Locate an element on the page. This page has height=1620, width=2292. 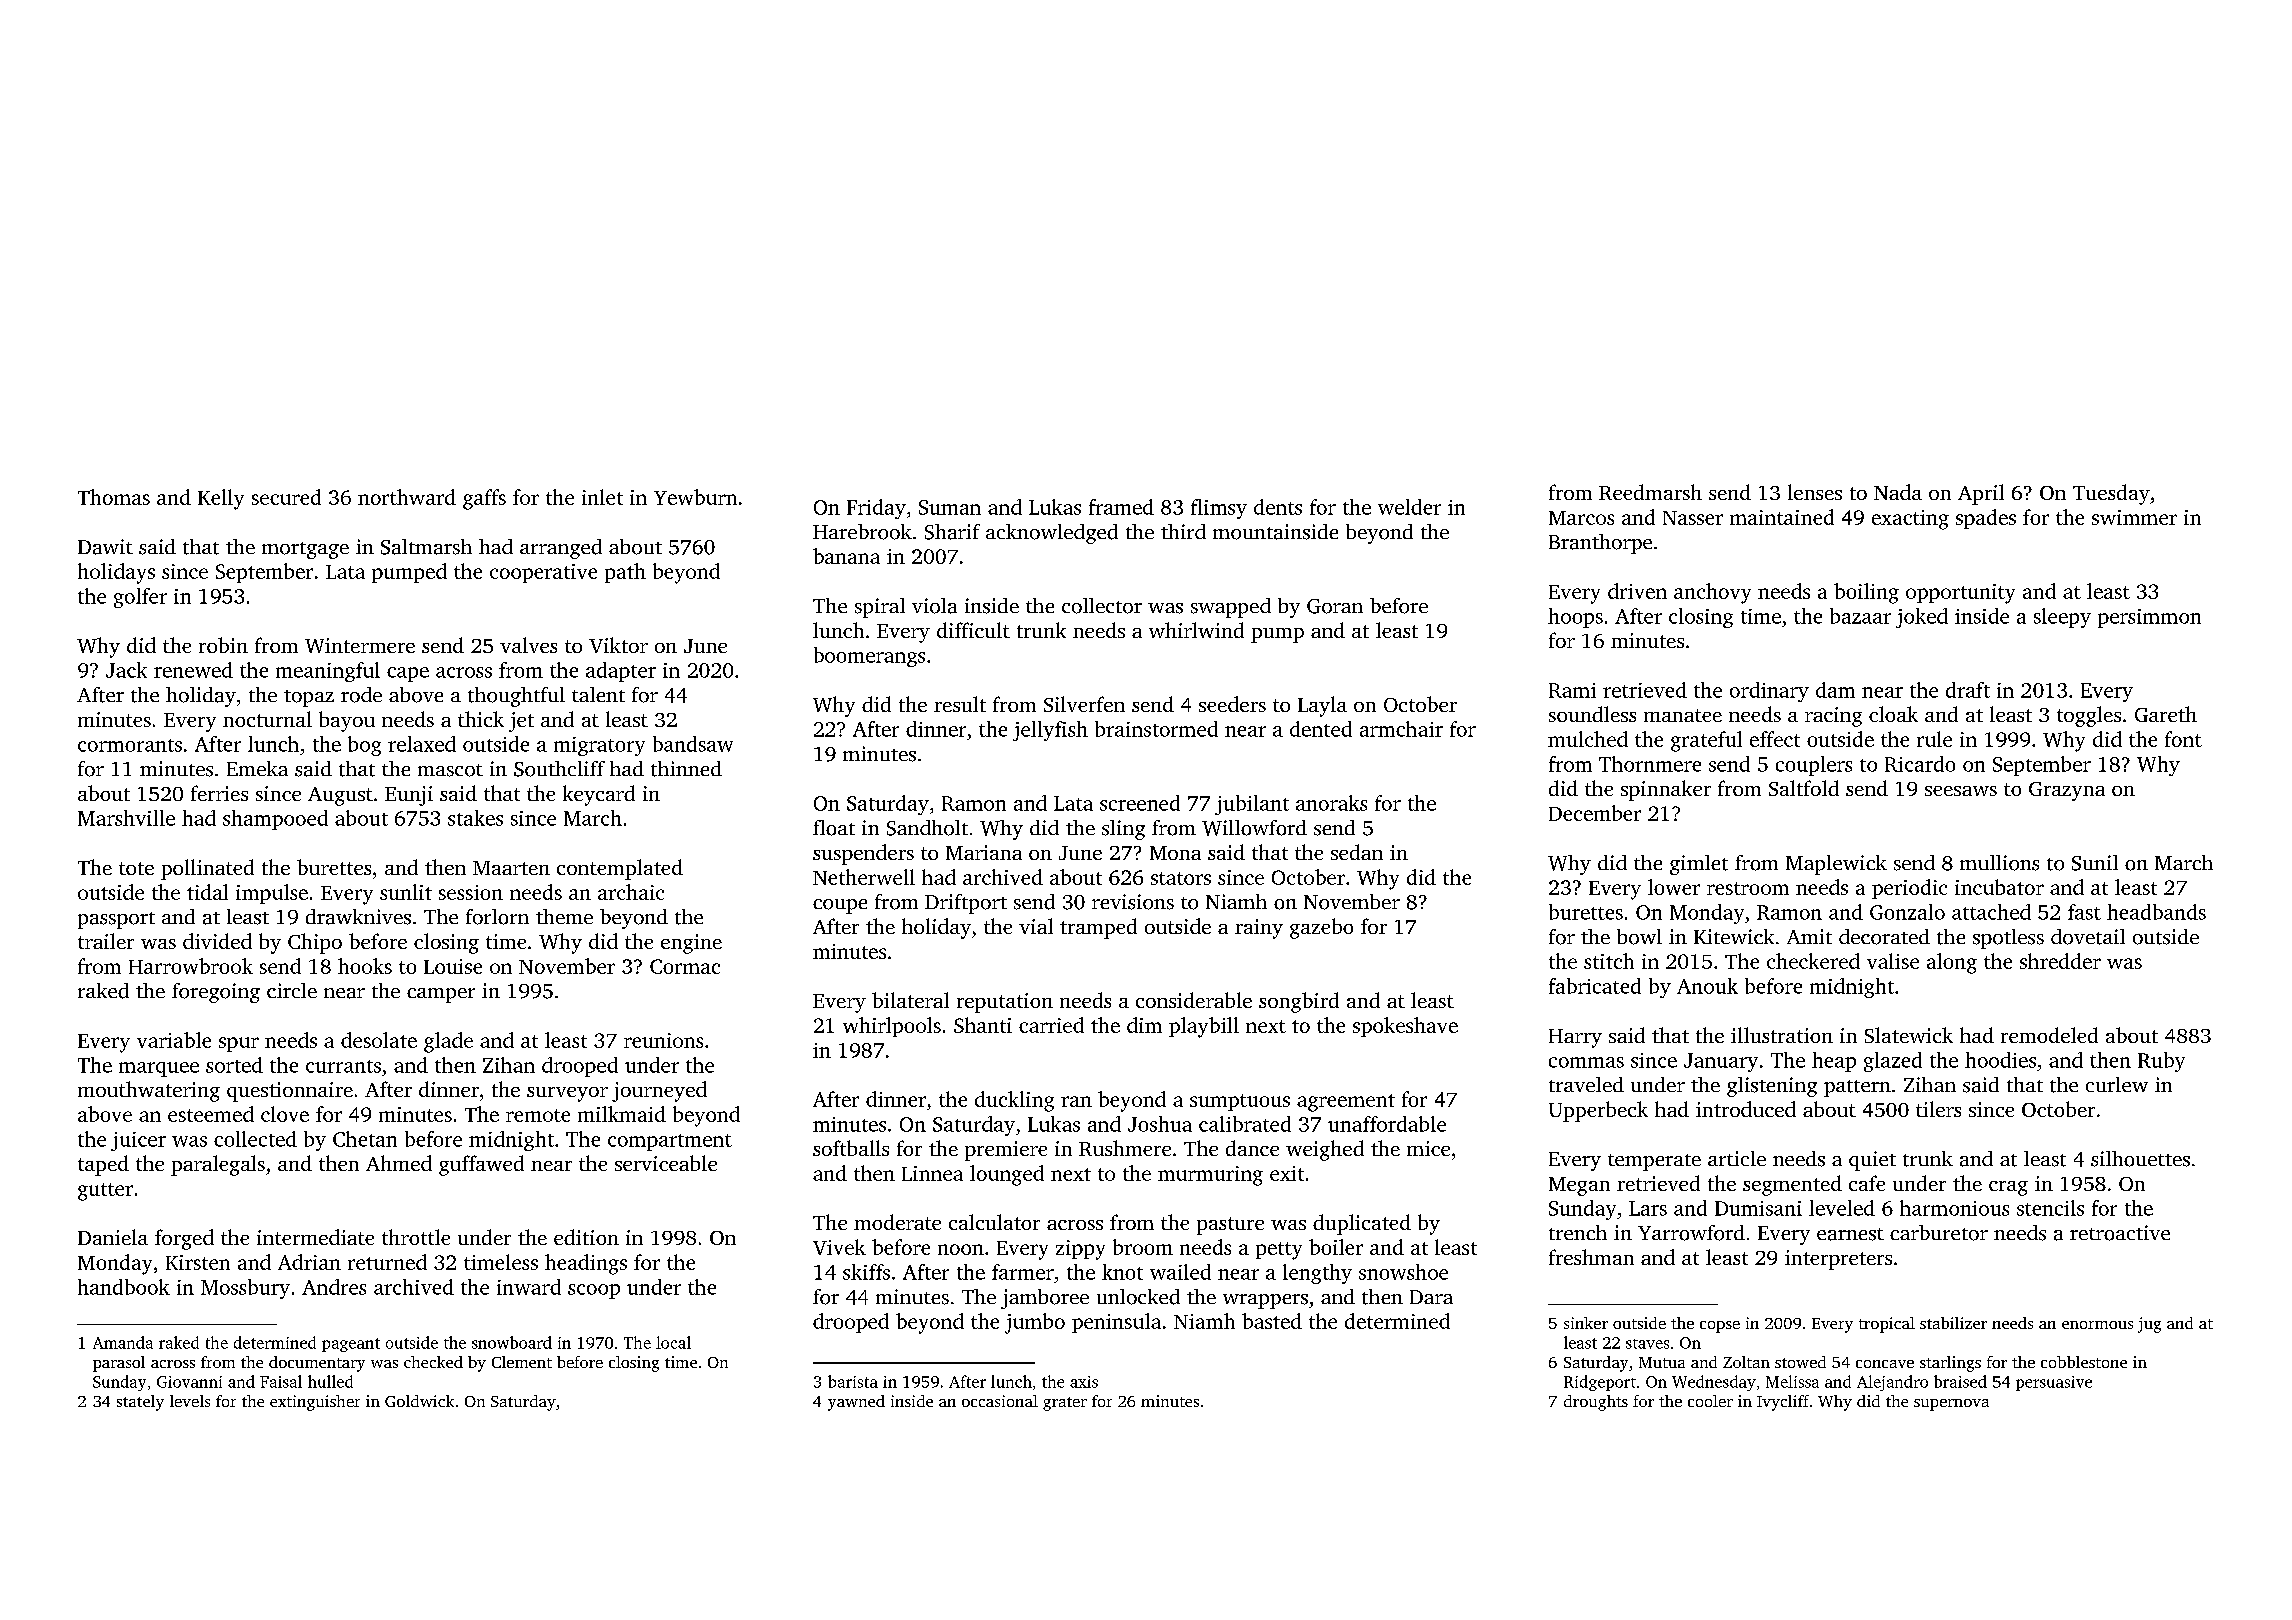
stabilizer is located at coordinates (1953, 1323).
